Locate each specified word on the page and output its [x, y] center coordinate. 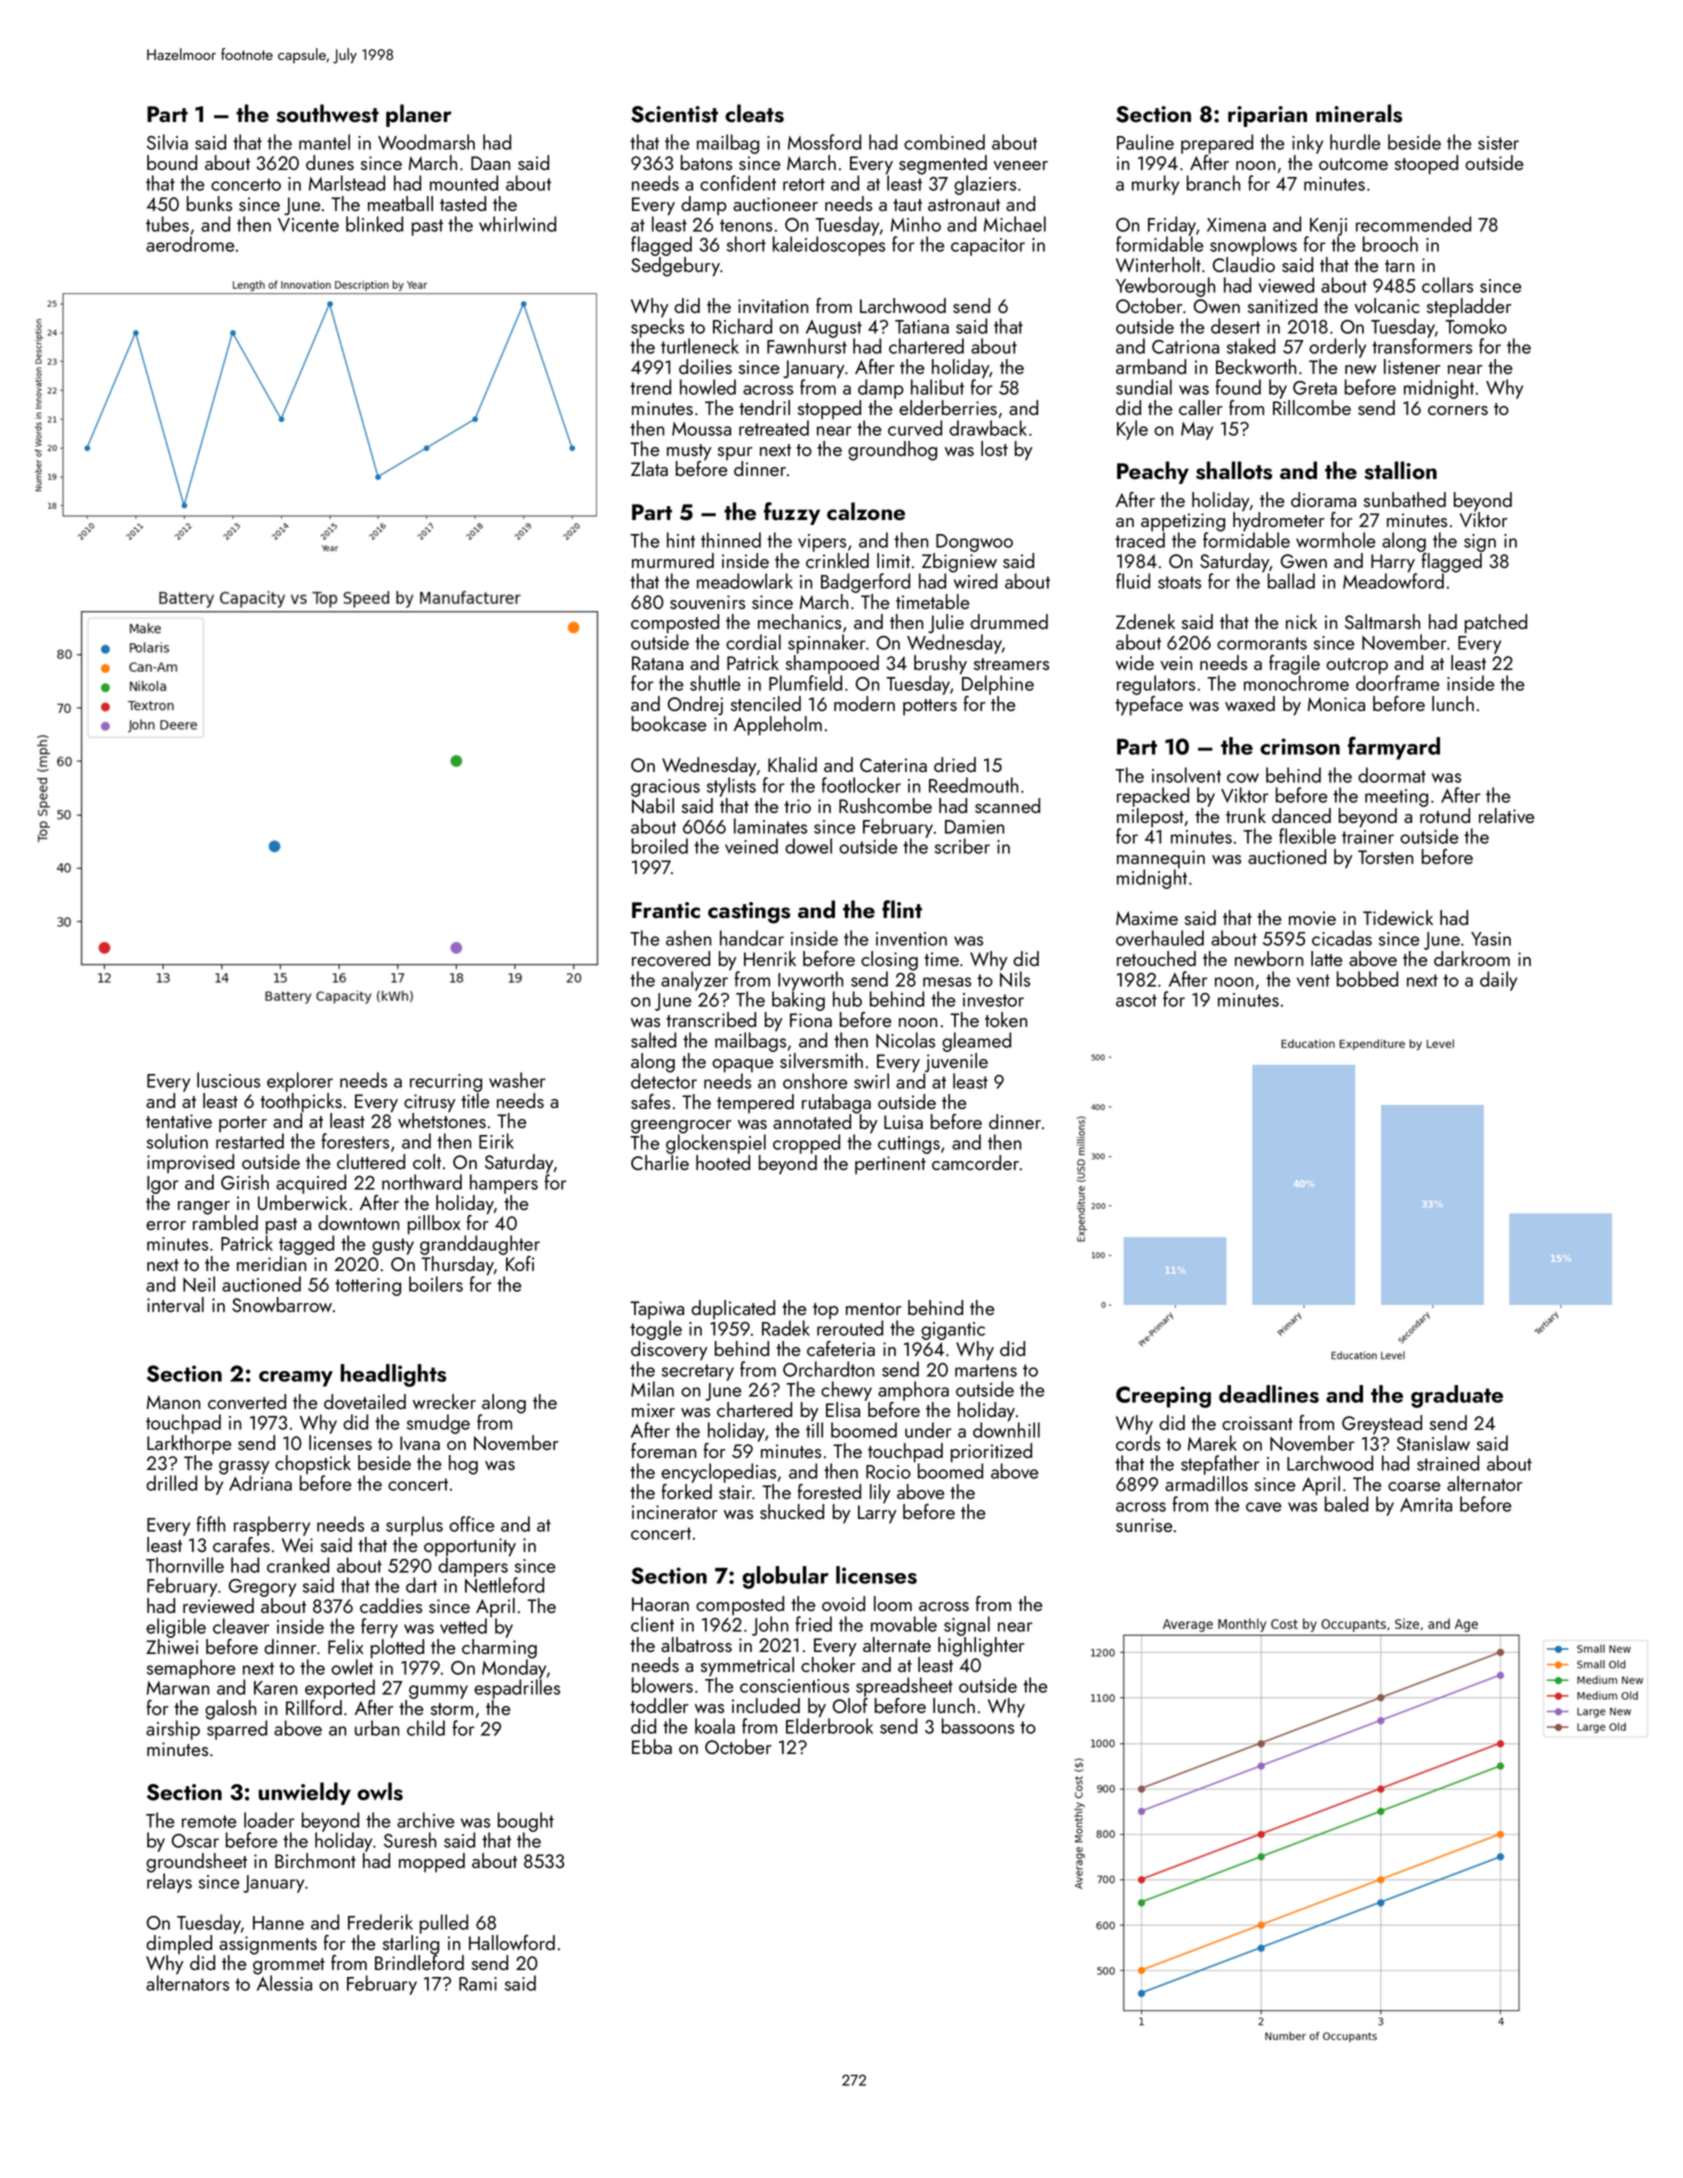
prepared [1217, 144]
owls [380, 1791]
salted [653, 1040]
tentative [179, 1121]
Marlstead [347, 183]
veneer [1020, 165]
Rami [478, 1984]
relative [1506, 815]
